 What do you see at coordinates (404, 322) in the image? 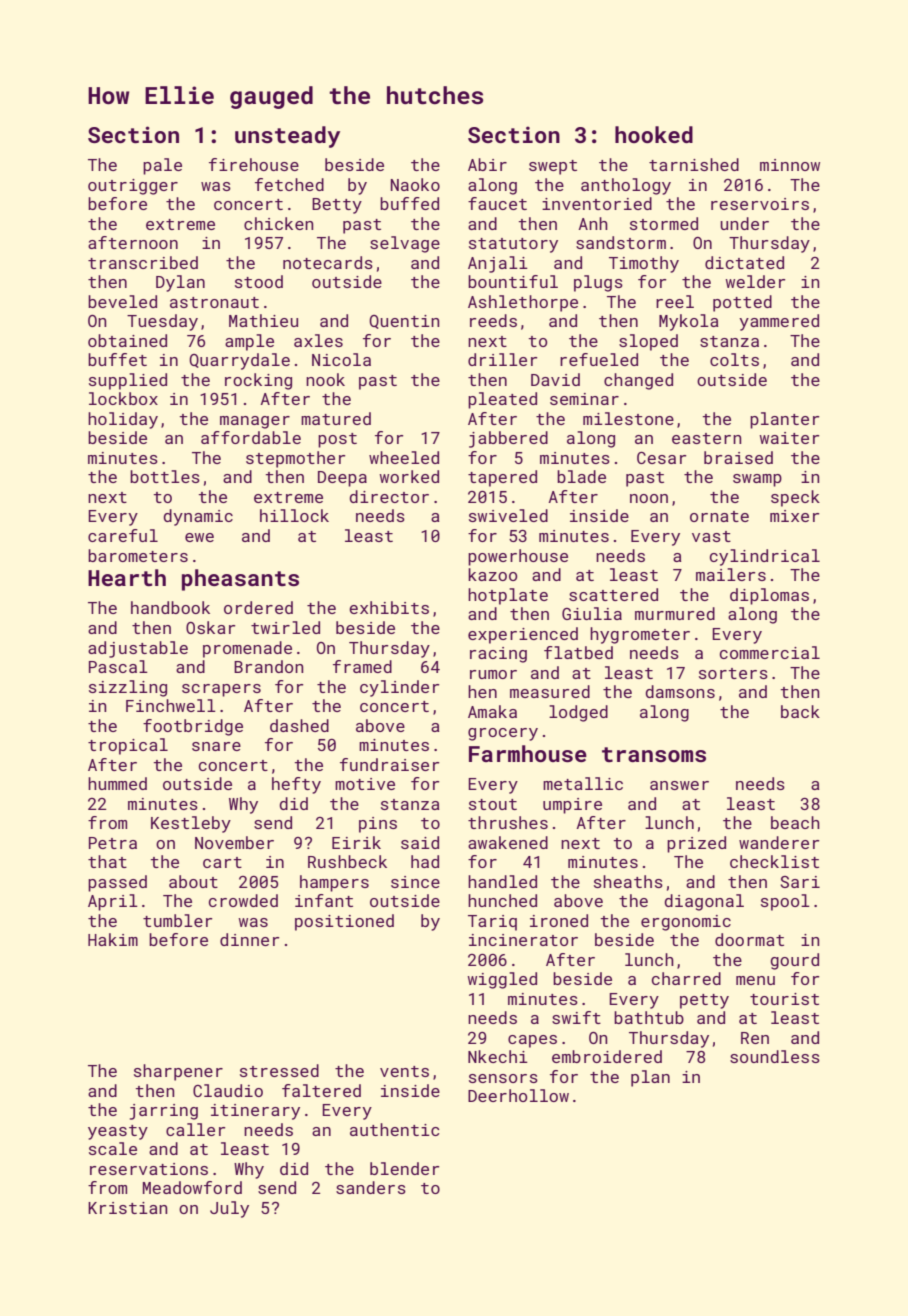
I see `Quentin` at bounding box center [404, 322].
